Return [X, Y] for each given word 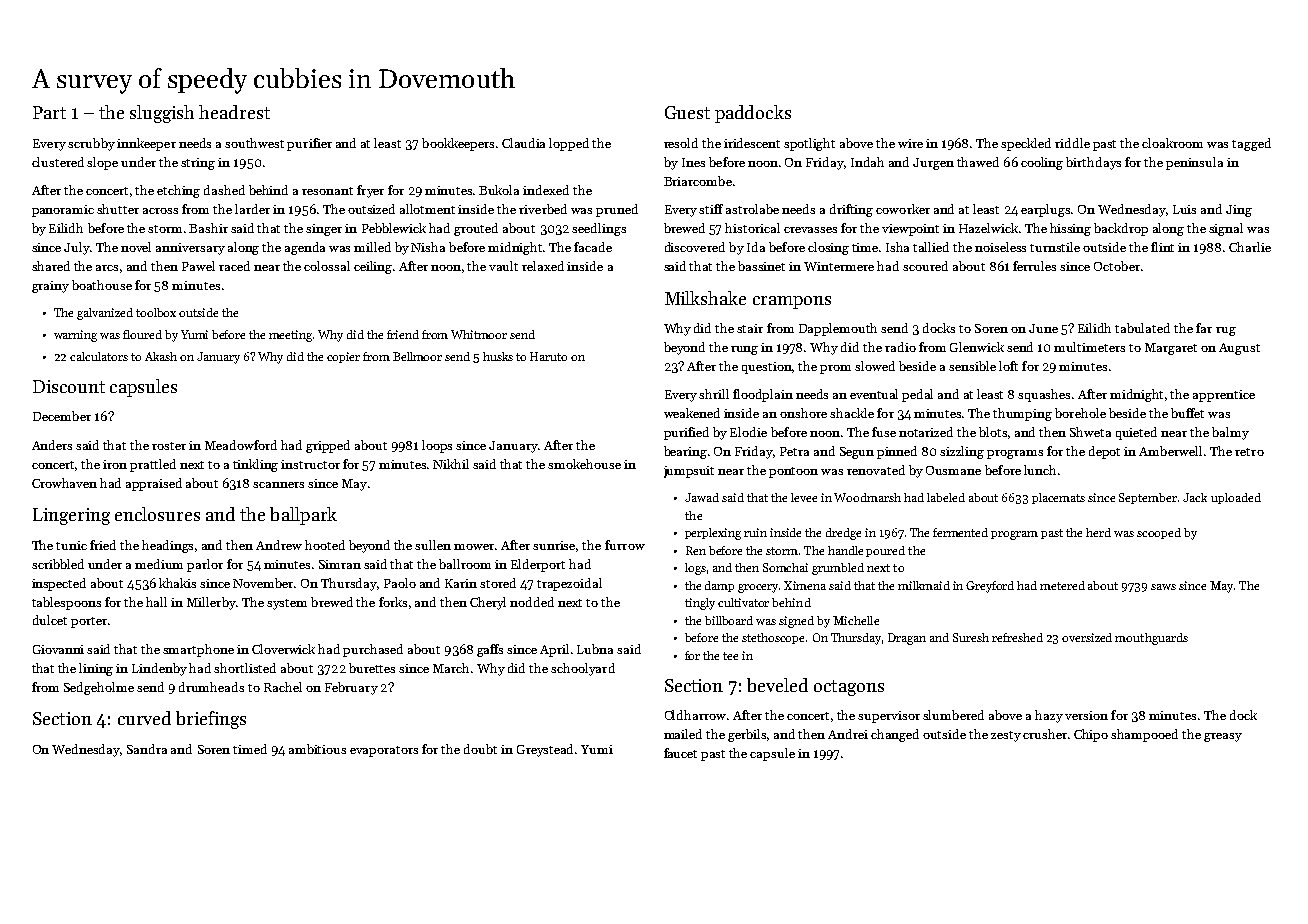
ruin [755, 532]
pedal [917, 395]
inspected [59, 584]
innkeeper [146, 144]
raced [234, 266]
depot [1104, 452]
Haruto [548, 356]
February [351, 688]
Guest [687, 112]
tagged [1251, 144]
